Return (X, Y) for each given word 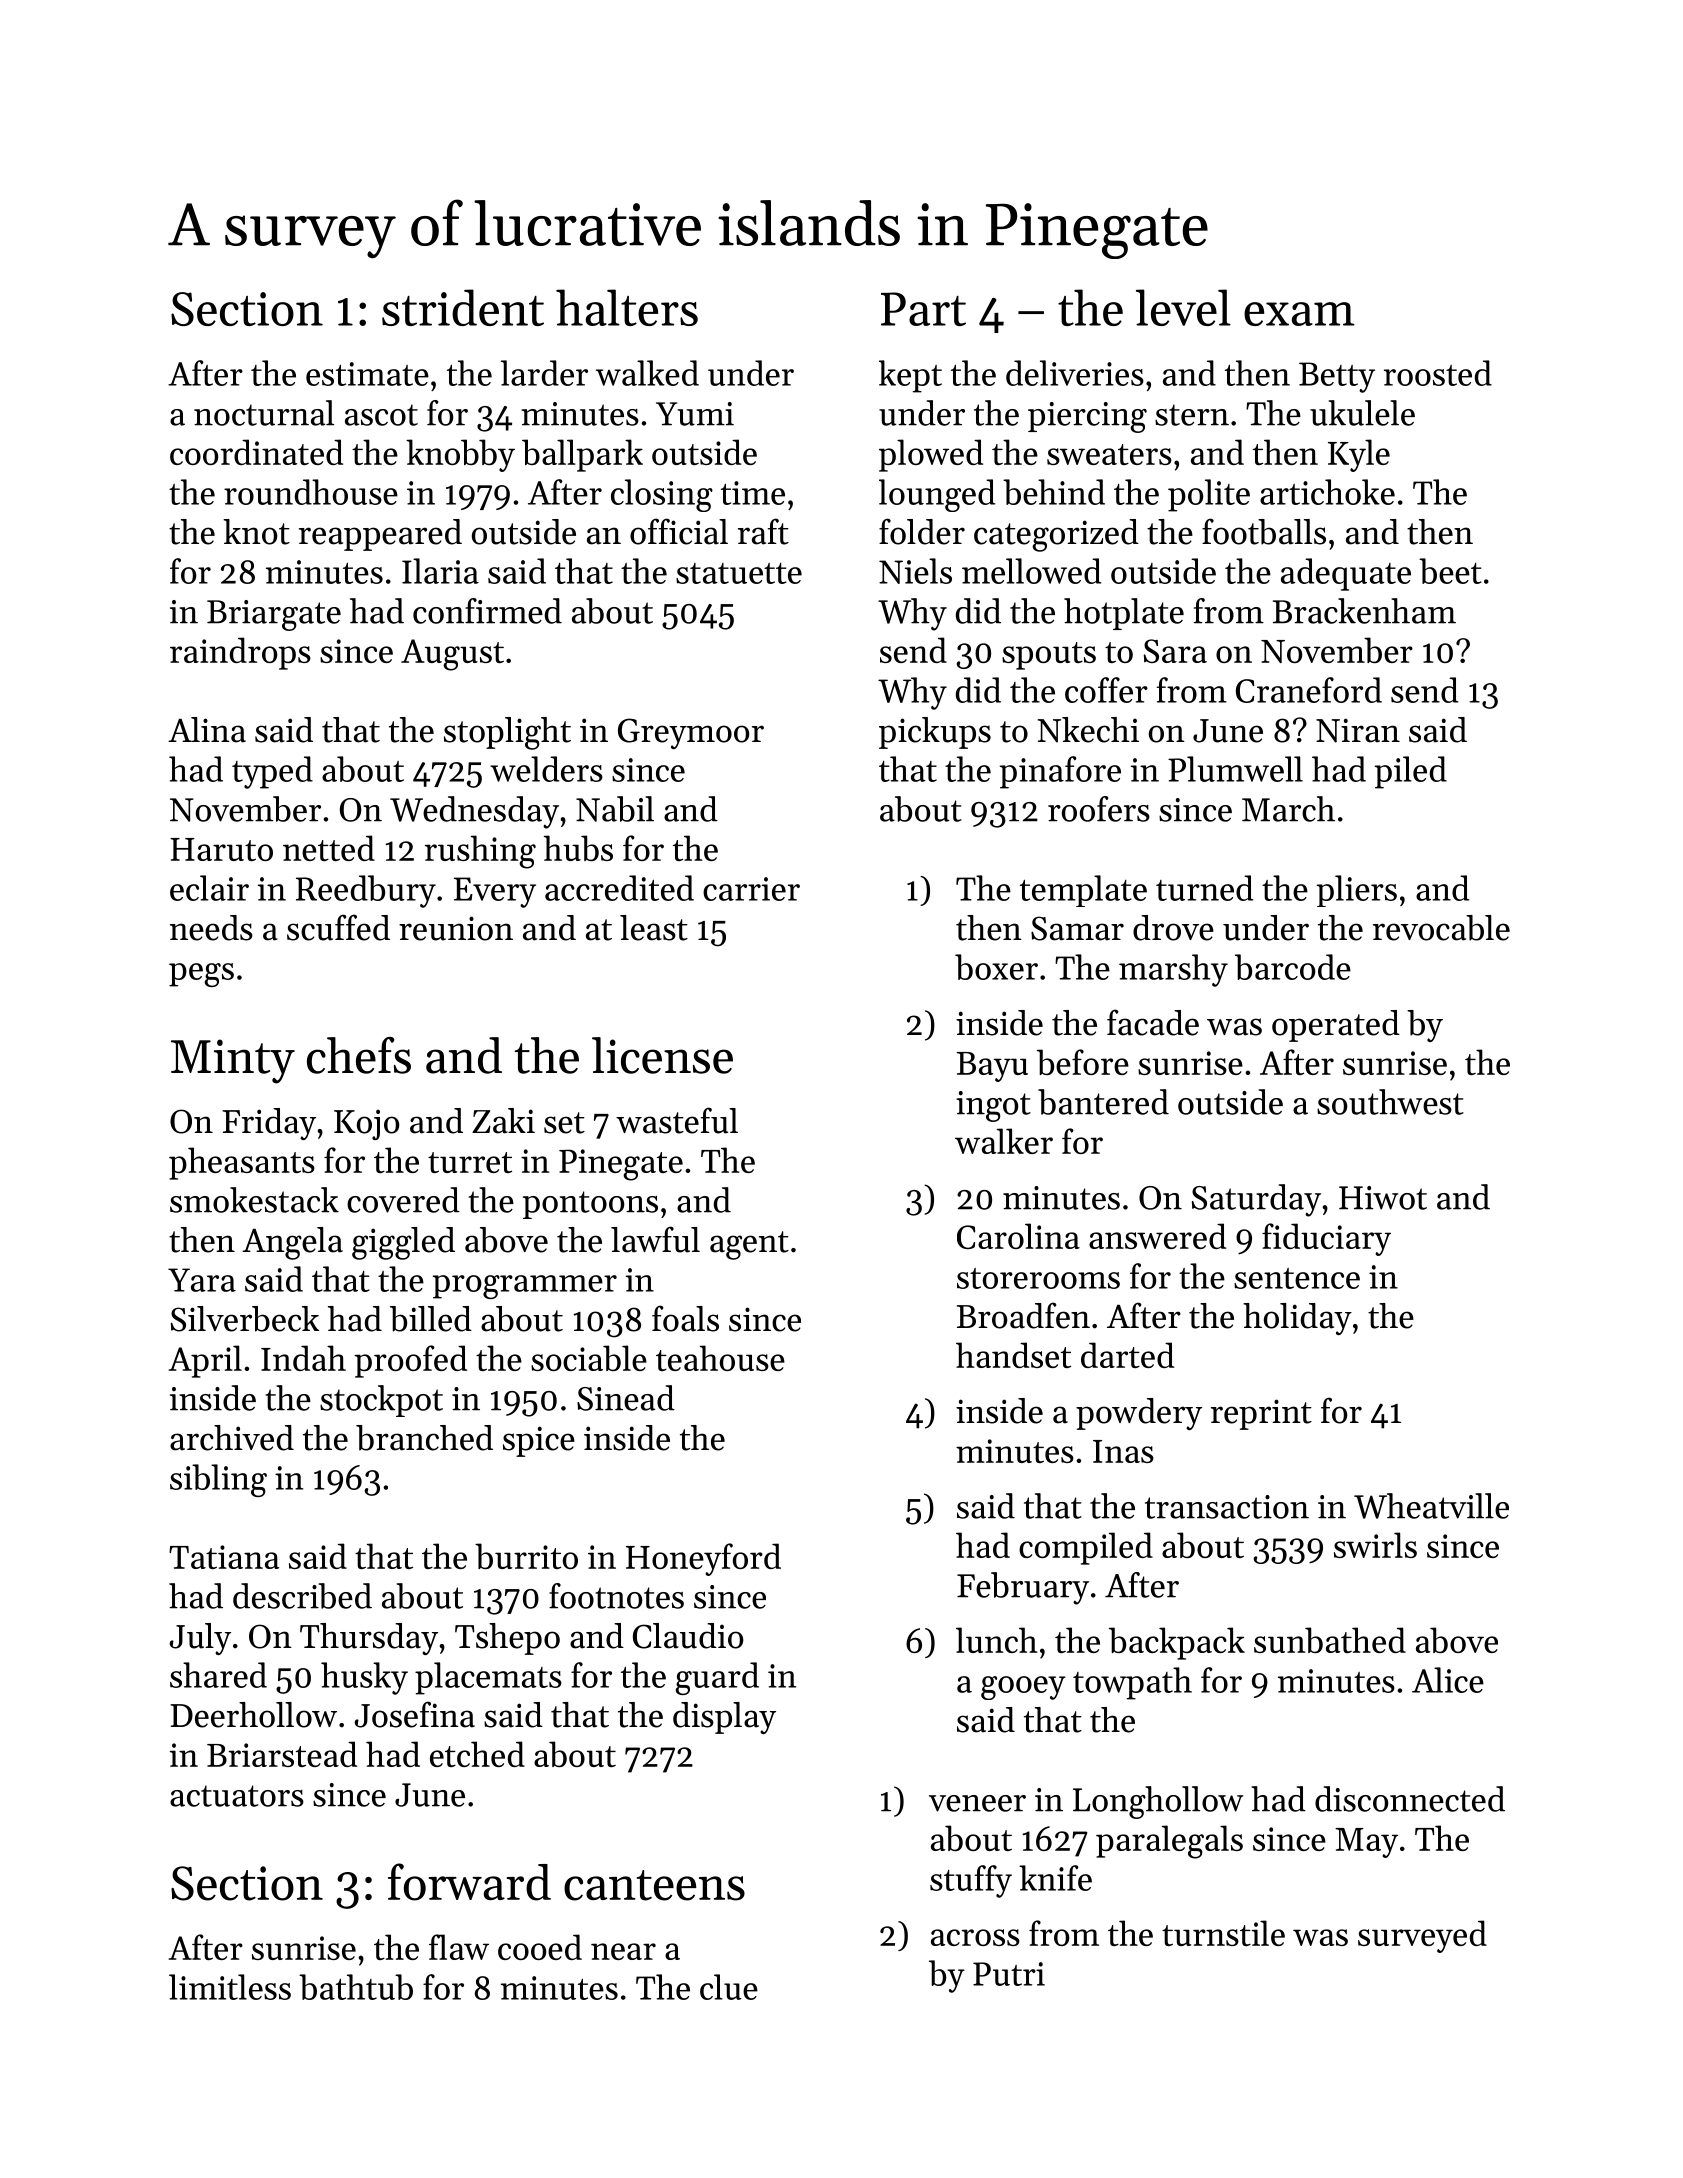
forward (469, 1882)
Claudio (688, 1636)
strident (463, 307)
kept (910, 376)
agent (749, 1245)
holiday (1297, 1319)
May (1366, 1843)
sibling (218, 1480)
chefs (359, 1055)
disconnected (1410, 1799)
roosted (1438, 373)
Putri (1009, 1974)
